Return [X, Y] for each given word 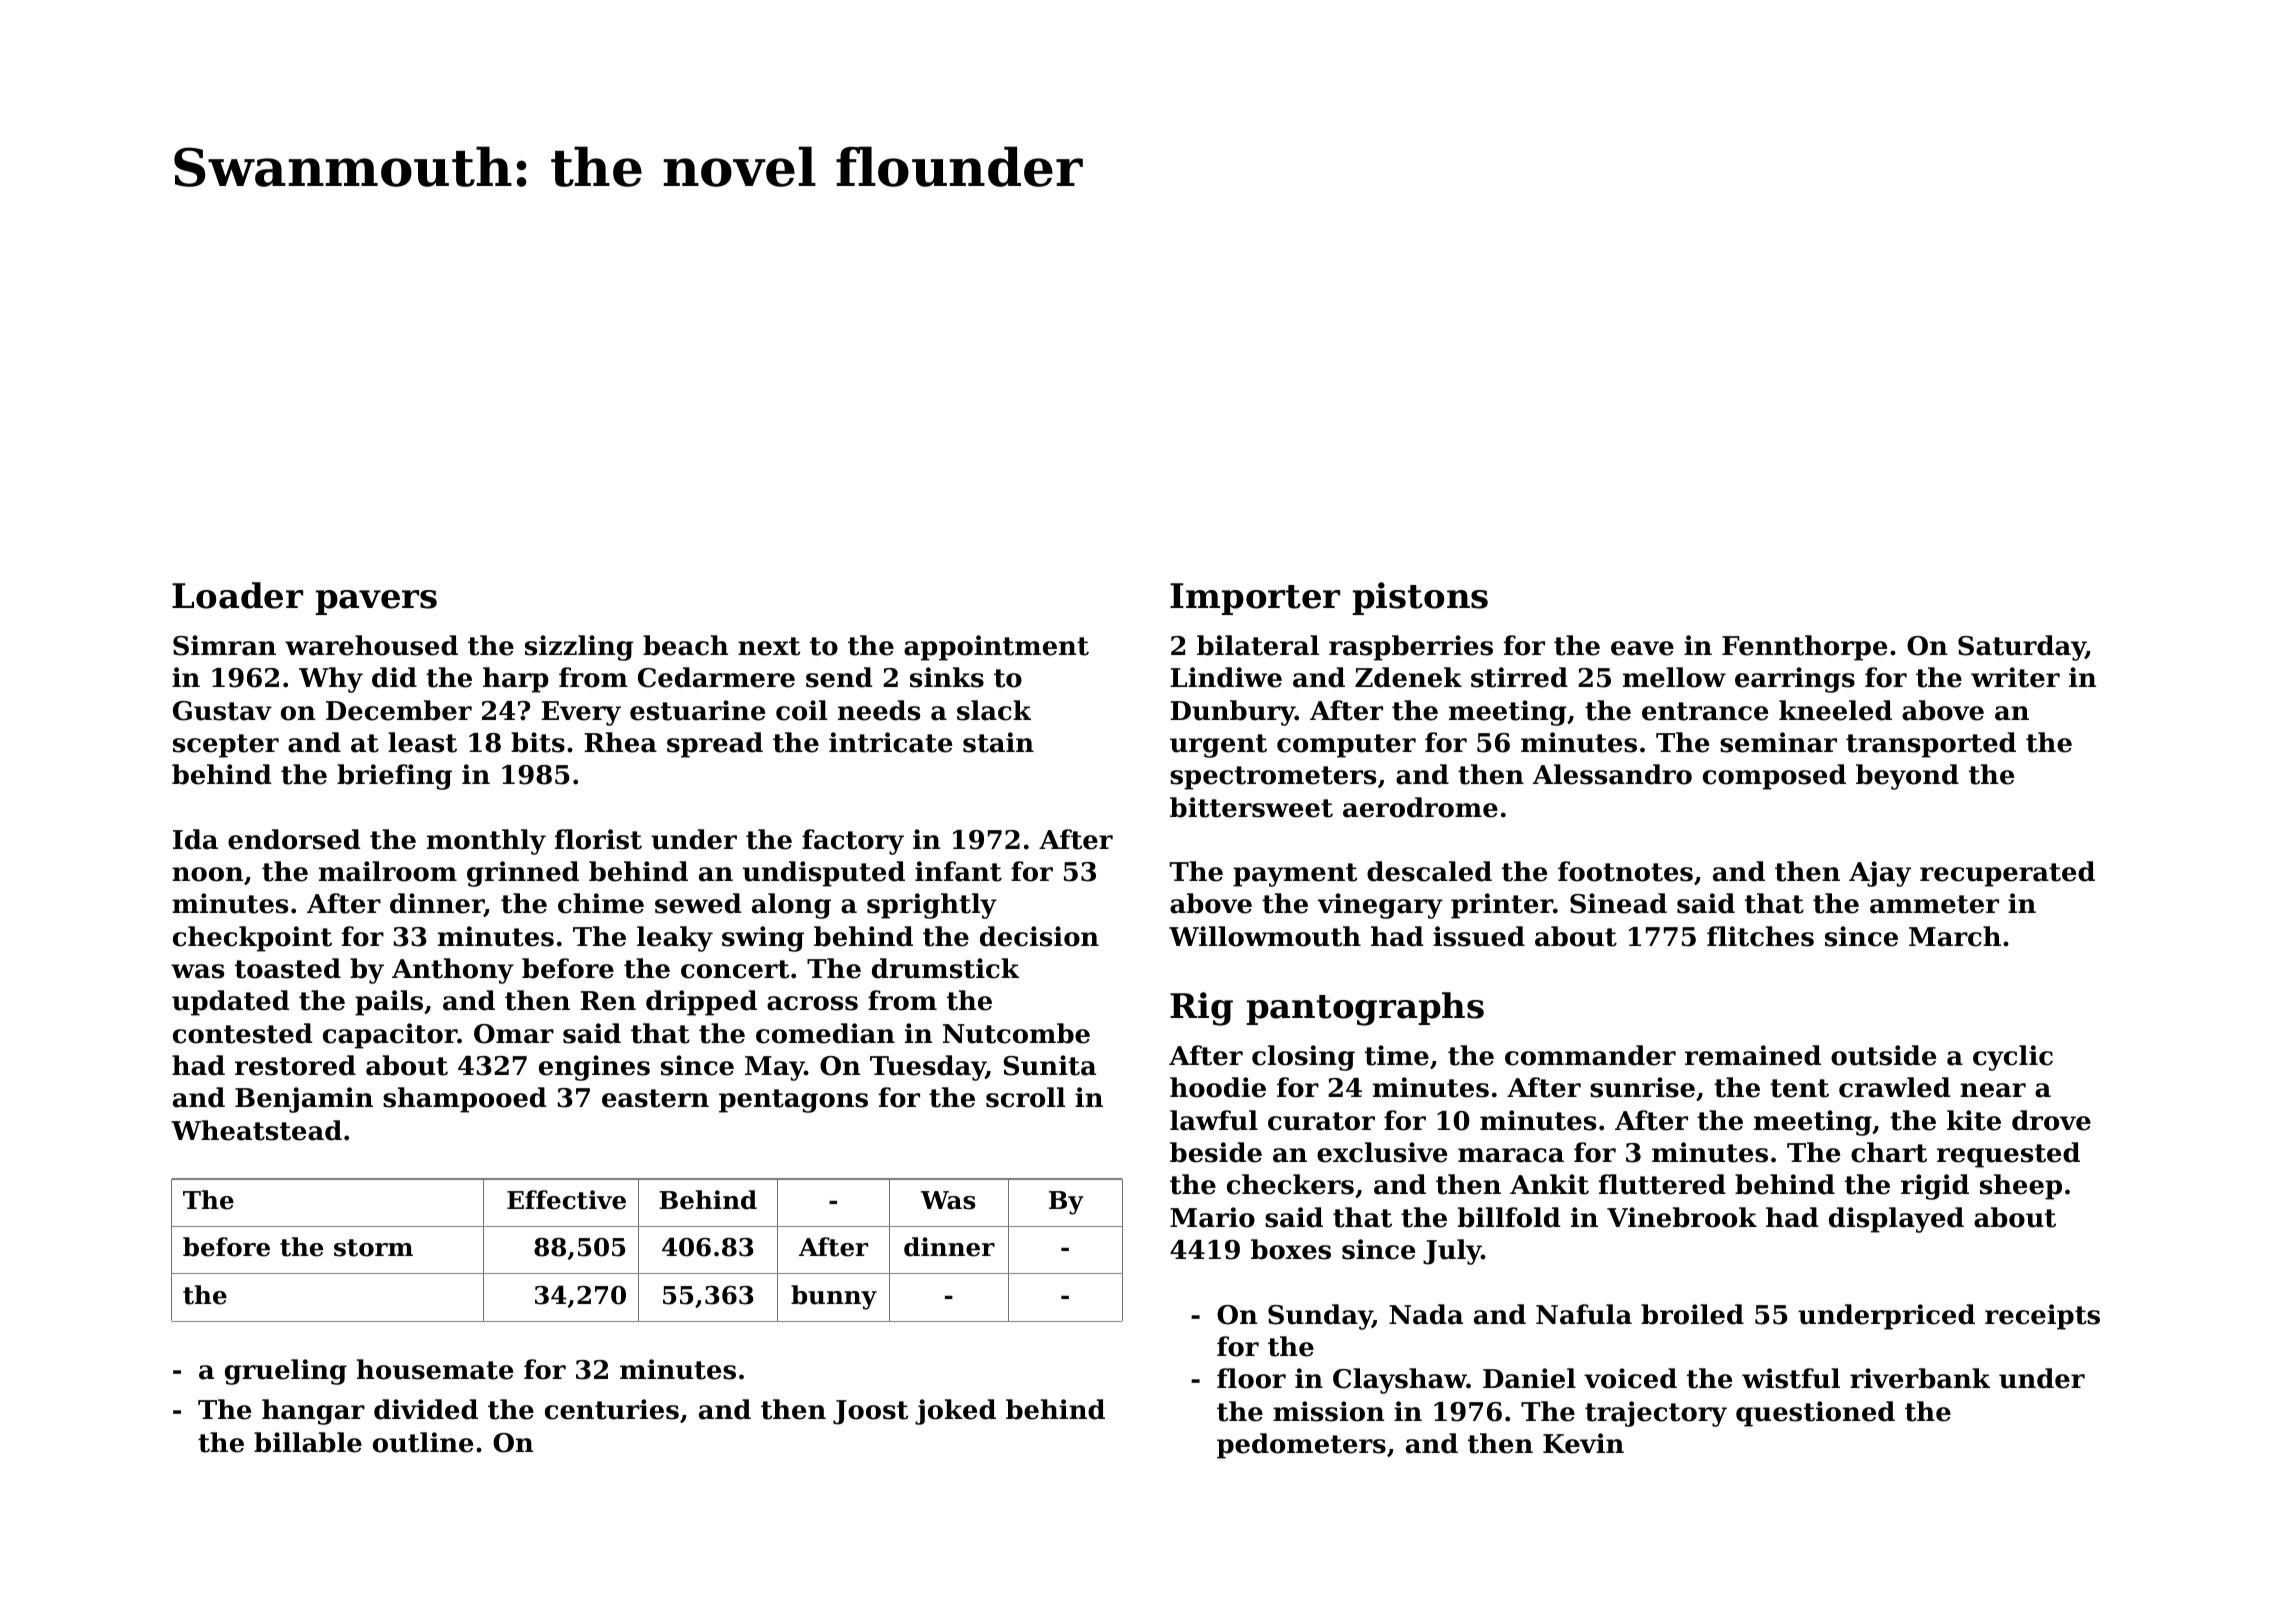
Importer [1255, 599]
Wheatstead [256, 1130]
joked [955, 1412]
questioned [1815, 1414]
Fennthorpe [1804, 648]
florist [598, 839]
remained [1753, 1055]
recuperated [2007, 874]
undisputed [824, 874]
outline [423, 1442]
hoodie [1218, 1087]
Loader [237, 595]
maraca [1511, 1155]
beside [1216, 1152]
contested [242, 1033]
